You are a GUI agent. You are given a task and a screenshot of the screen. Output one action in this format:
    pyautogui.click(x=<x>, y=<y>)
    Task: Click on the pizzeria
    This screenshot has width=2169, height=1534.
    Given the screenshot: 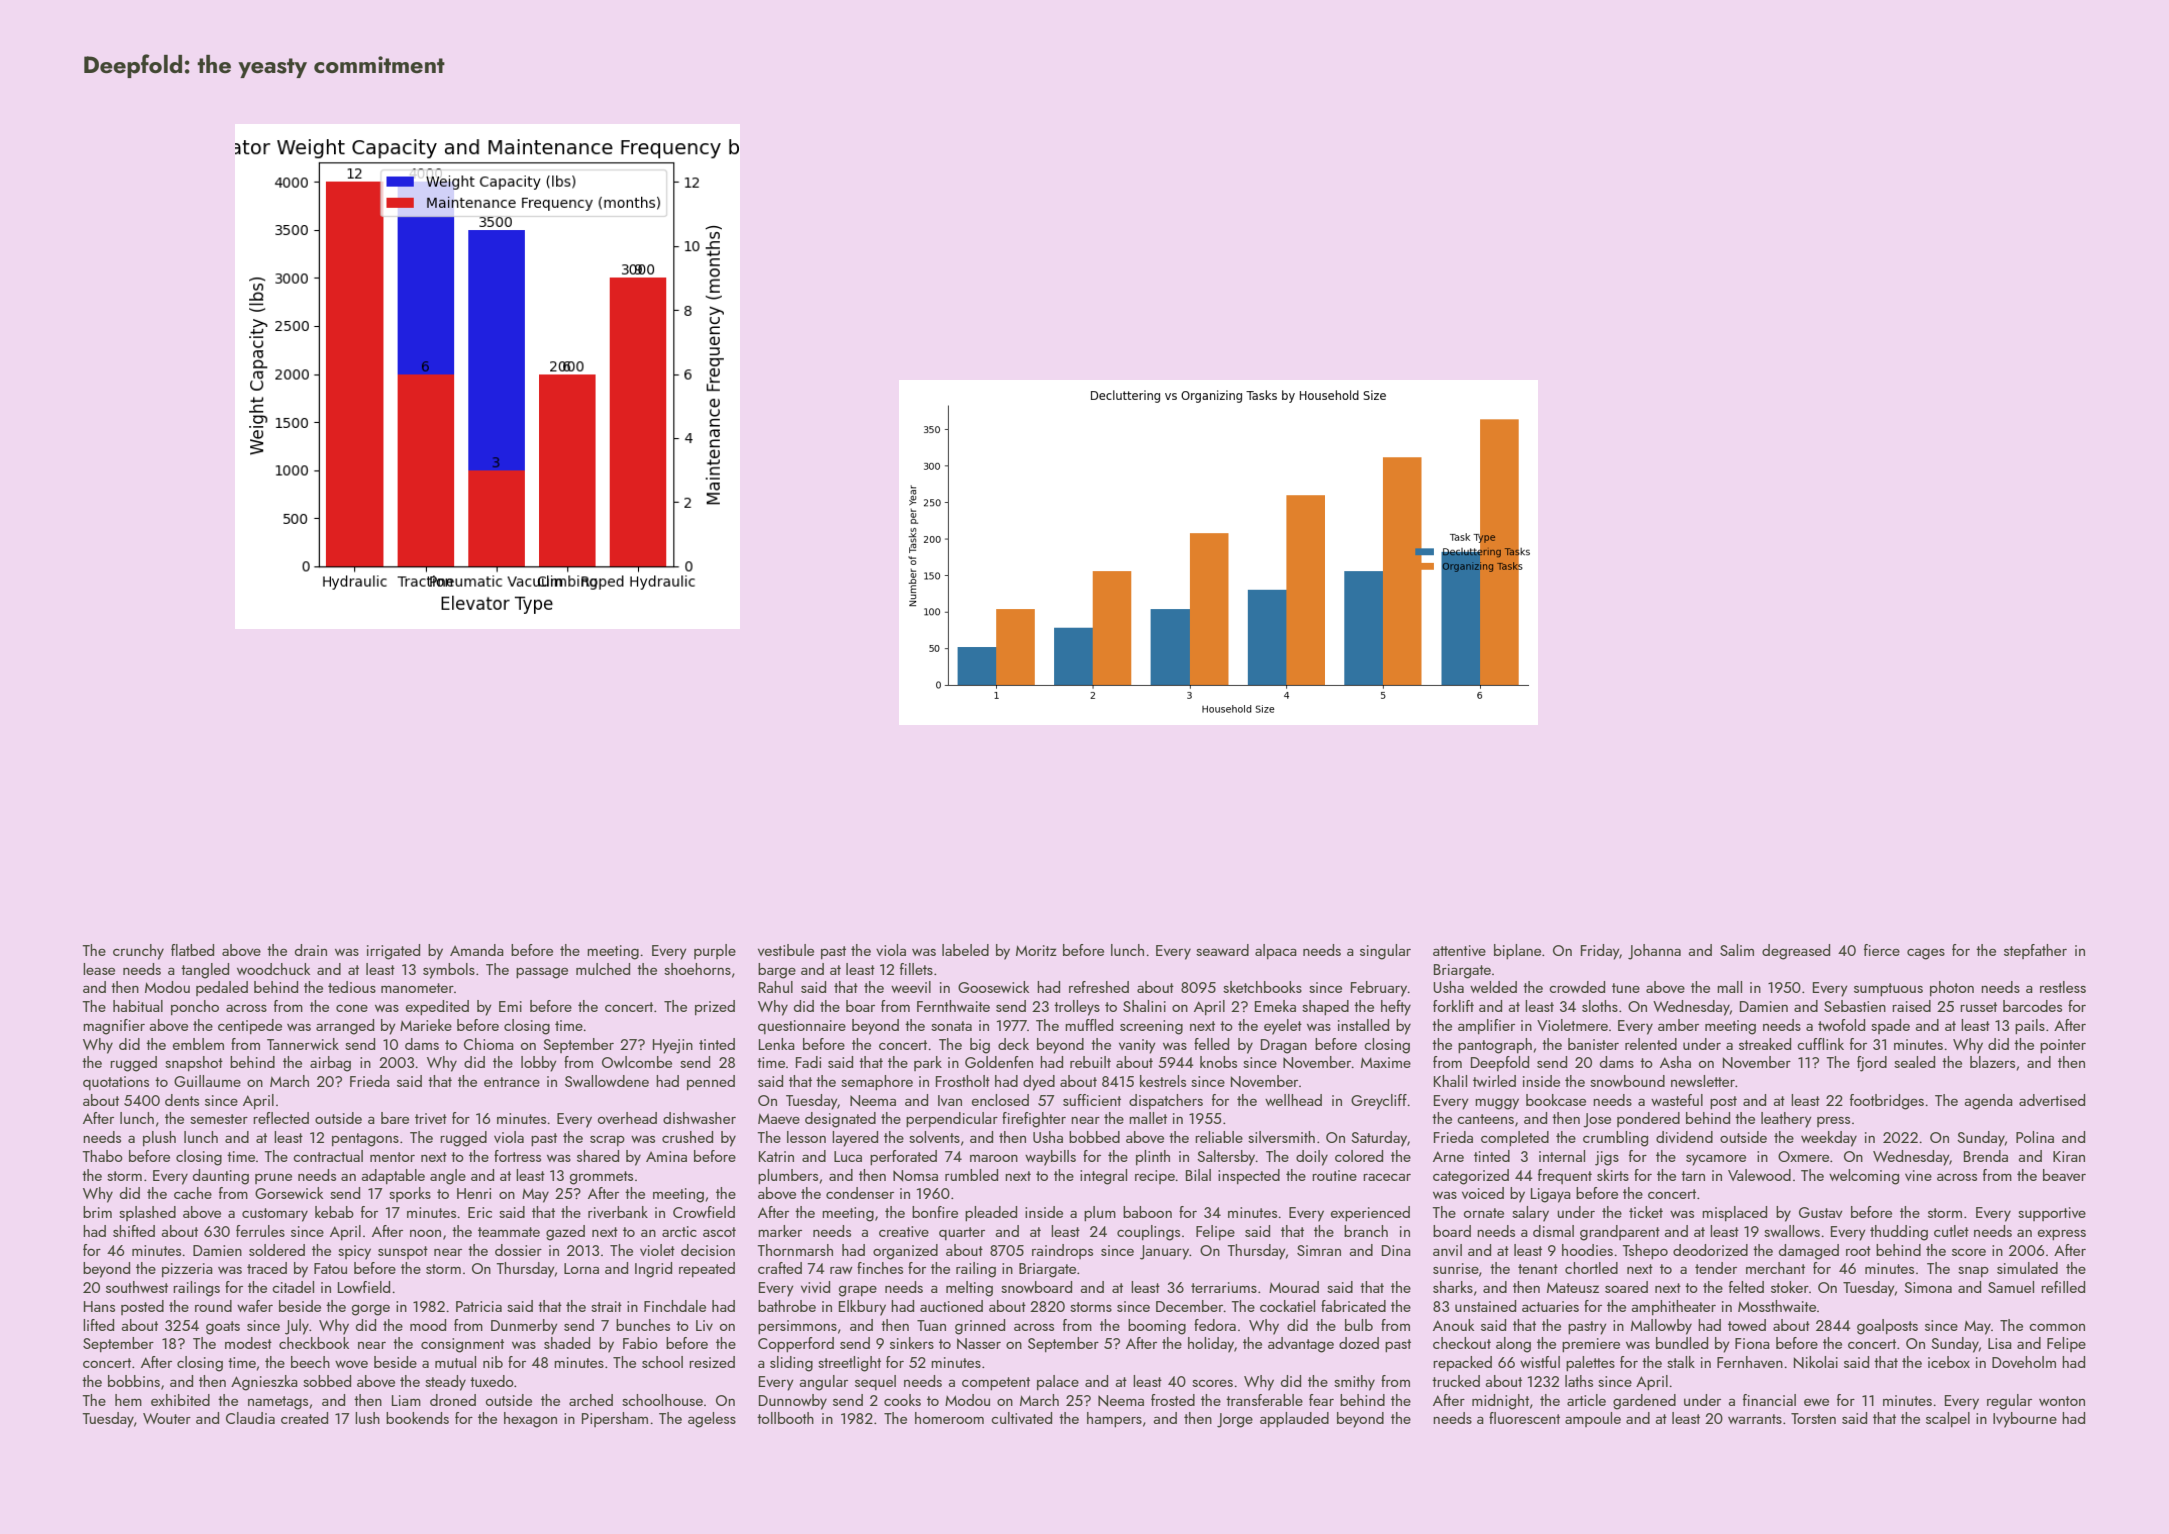 What is the action you would take?
    pyautogui.click(x=187, y=1270)
